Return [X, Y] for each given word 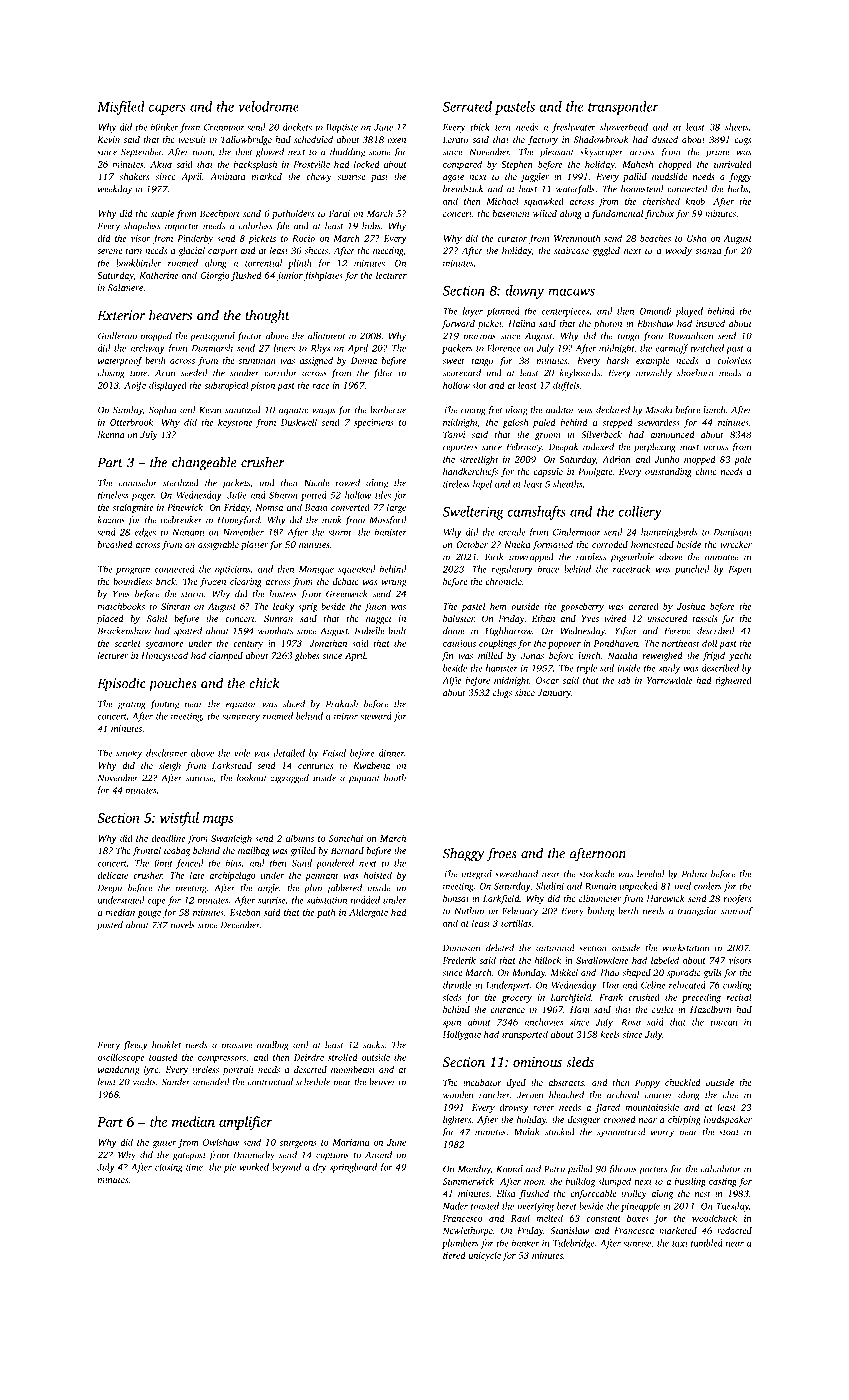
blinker [165, 127]
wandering [119, 1070]
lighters [457, 1120]
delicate [113, 875]
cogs [743, 141]
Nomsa [269, 507]
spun [452, 1024]
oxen [396, 140]
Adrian [616, 459]
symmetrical [621, 1133]
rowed [348, 483]
